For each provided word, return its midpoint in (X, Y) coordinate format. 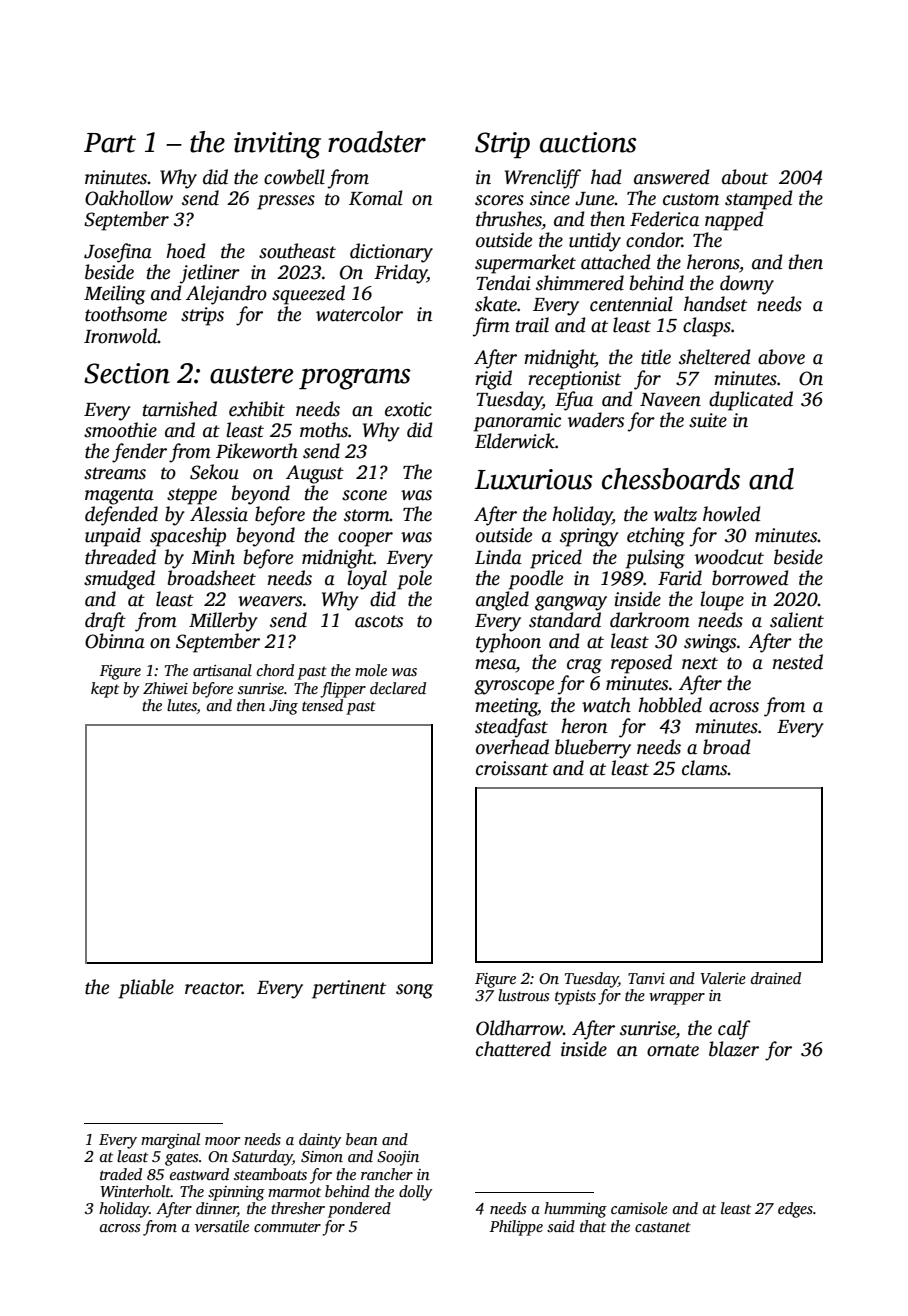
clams (705, 768)
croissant (512, 768)
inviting (277, 145)
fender (139, 453)
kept (105, 690)
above (781, 357)
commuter (287, 1227)
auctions (588, 142)
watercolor (359, 314)
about (745, 177)
